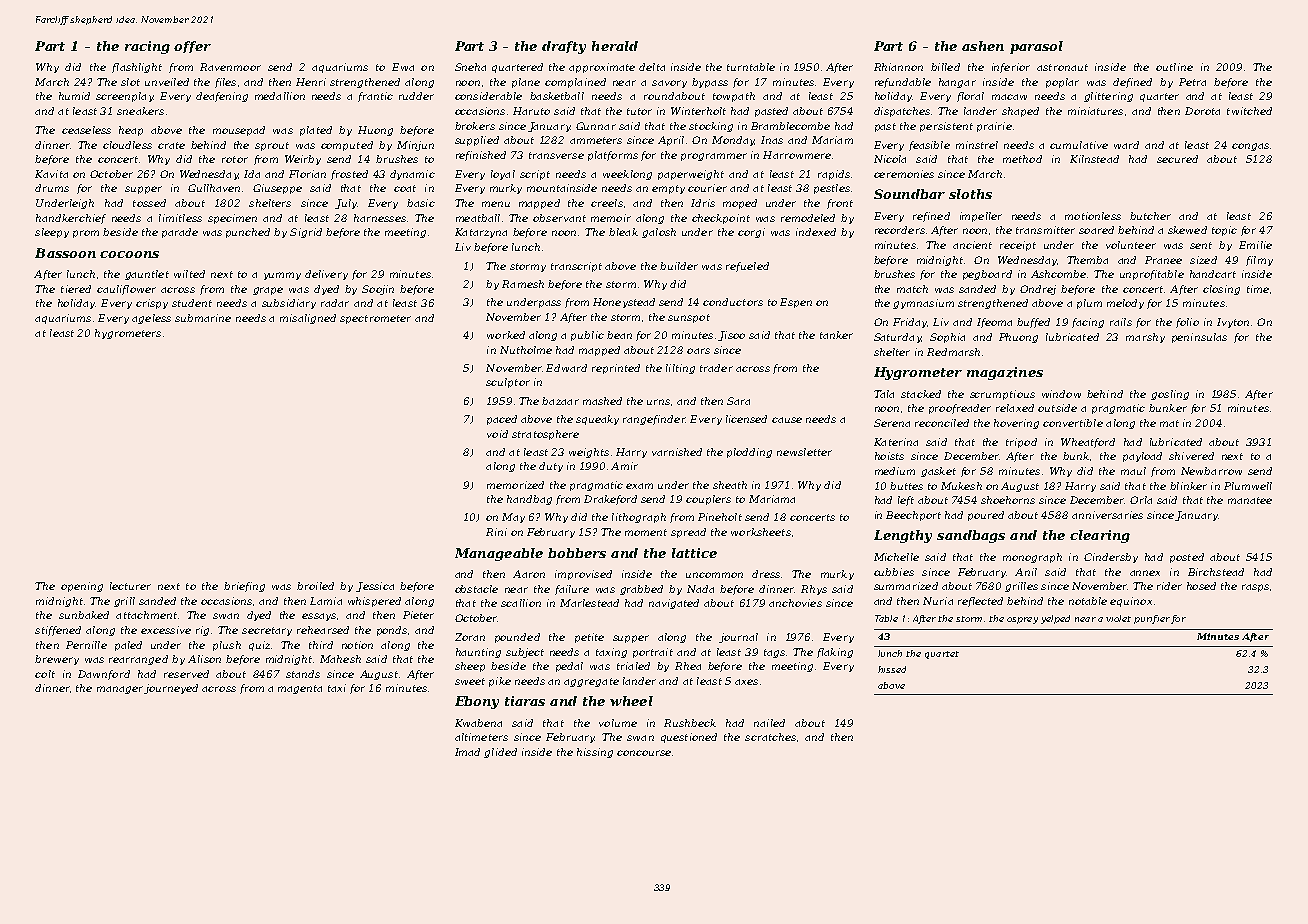 This page has height=924, width=1308. What do you see at coordinates (1011, 68) in the page?
I see `inferior` at bounding box center [1011, 68].
